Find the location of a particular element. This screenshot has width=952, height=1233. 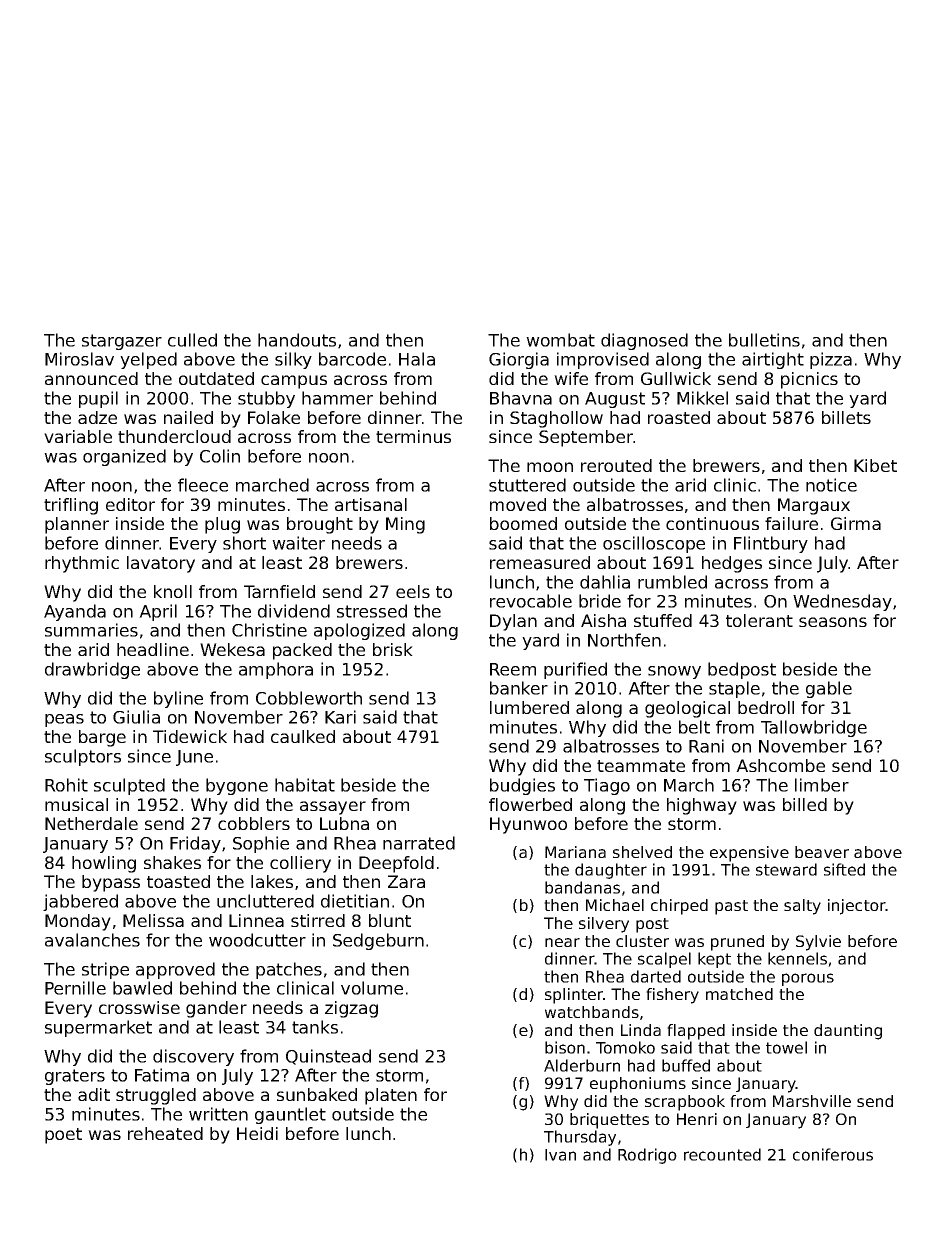

blunt is located at coordinates (390, 920).
